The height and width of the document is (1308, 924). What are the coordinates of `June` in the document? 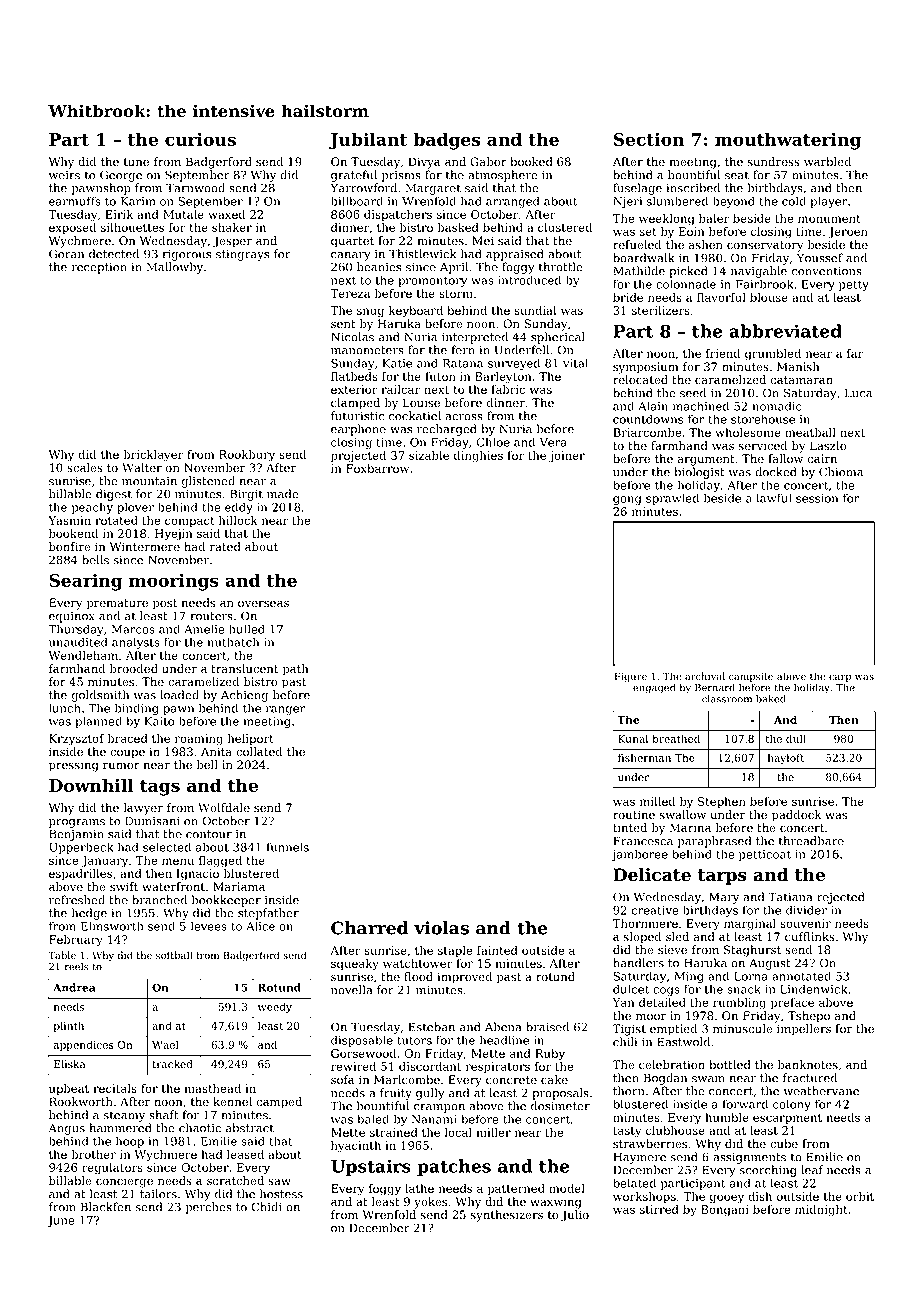 It's located at (60, 1221).
